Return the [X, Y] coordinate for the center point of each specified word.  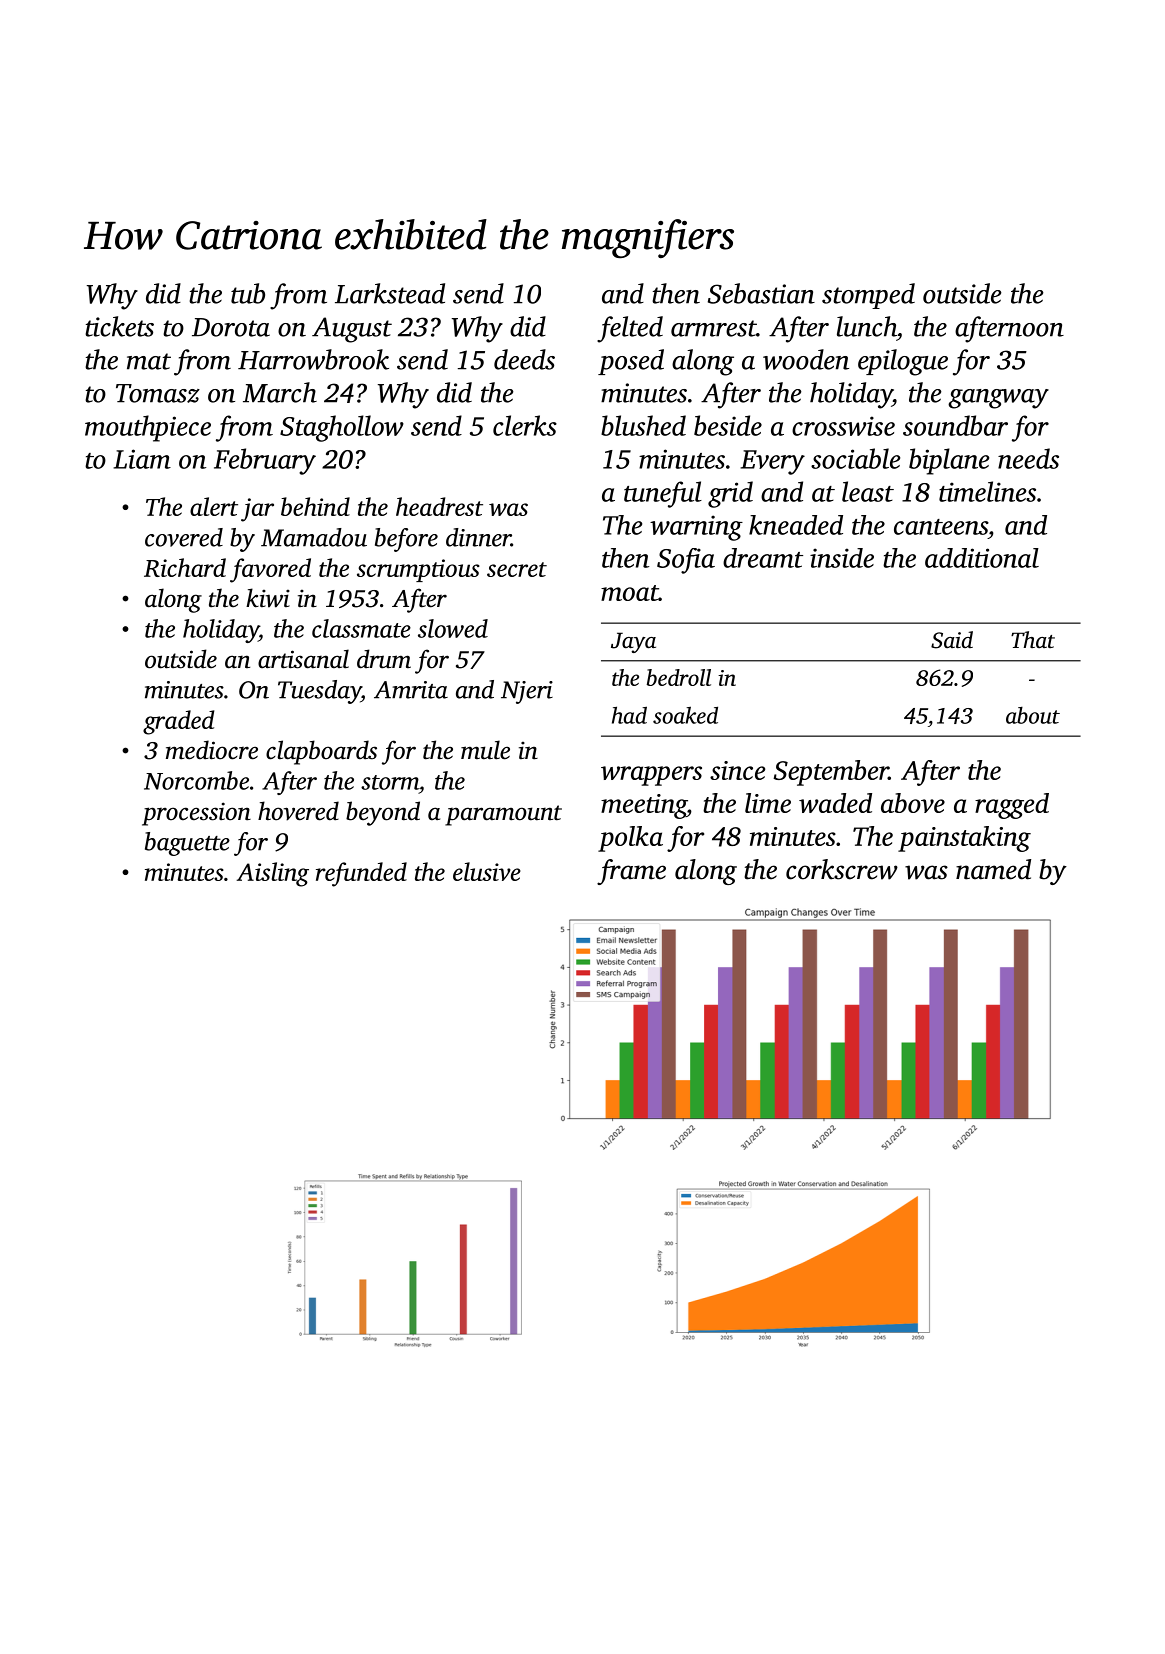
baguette [187, 844]
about [1033, 715]
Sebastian [761, 293]
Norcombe [196, 780]
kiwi [268, 598]
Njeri [527, 692]
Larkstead [390, 293]
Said [952, 640]
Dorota [231, 327]
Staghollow [342, 428]
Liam [142, 459]
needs [1028, 458]
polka [630, 839]
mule [485, 750]
